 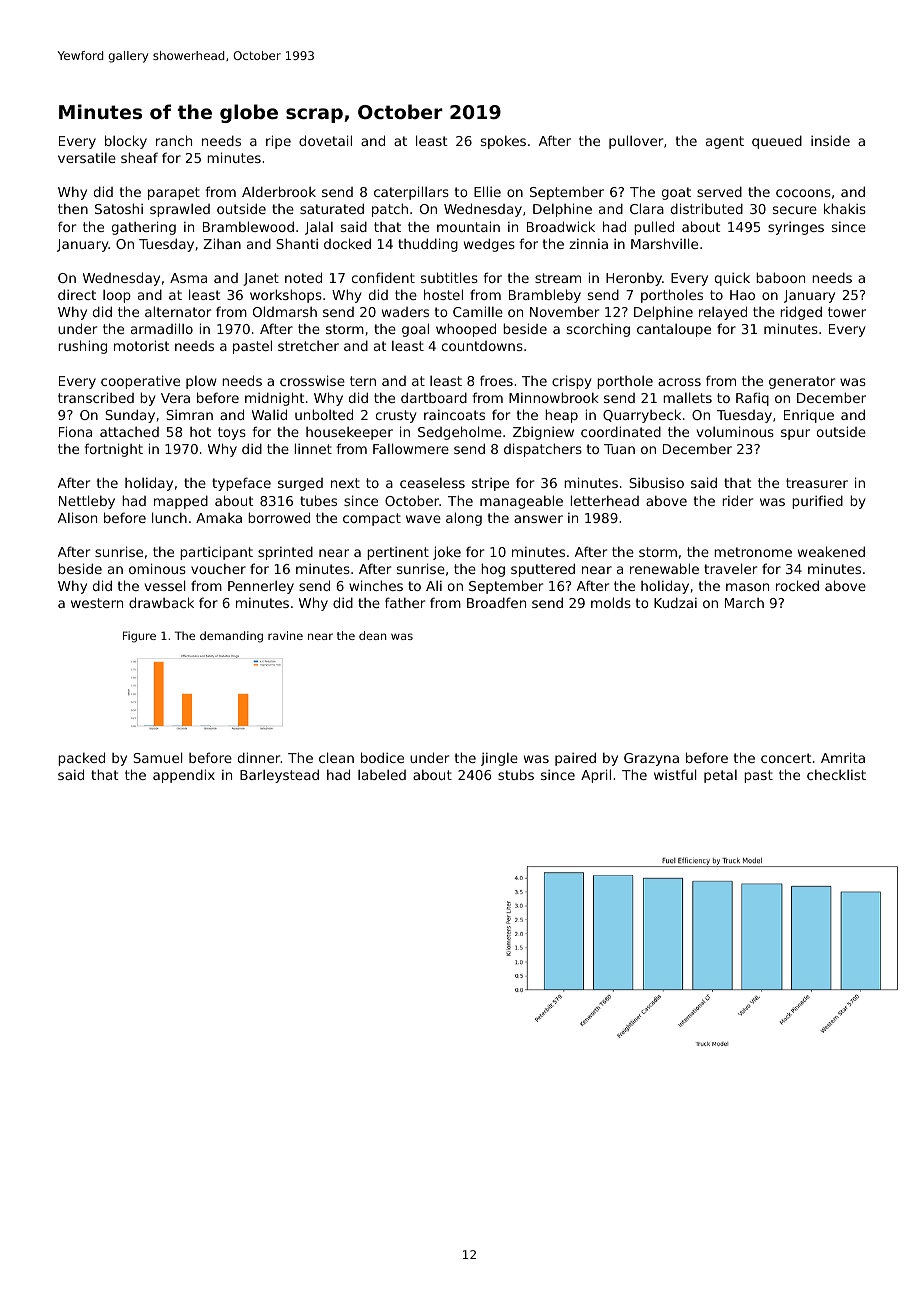 What do you see at coordinates (719, 191) in the screenshot?
I see `served` at bounding box center [719, 191].
